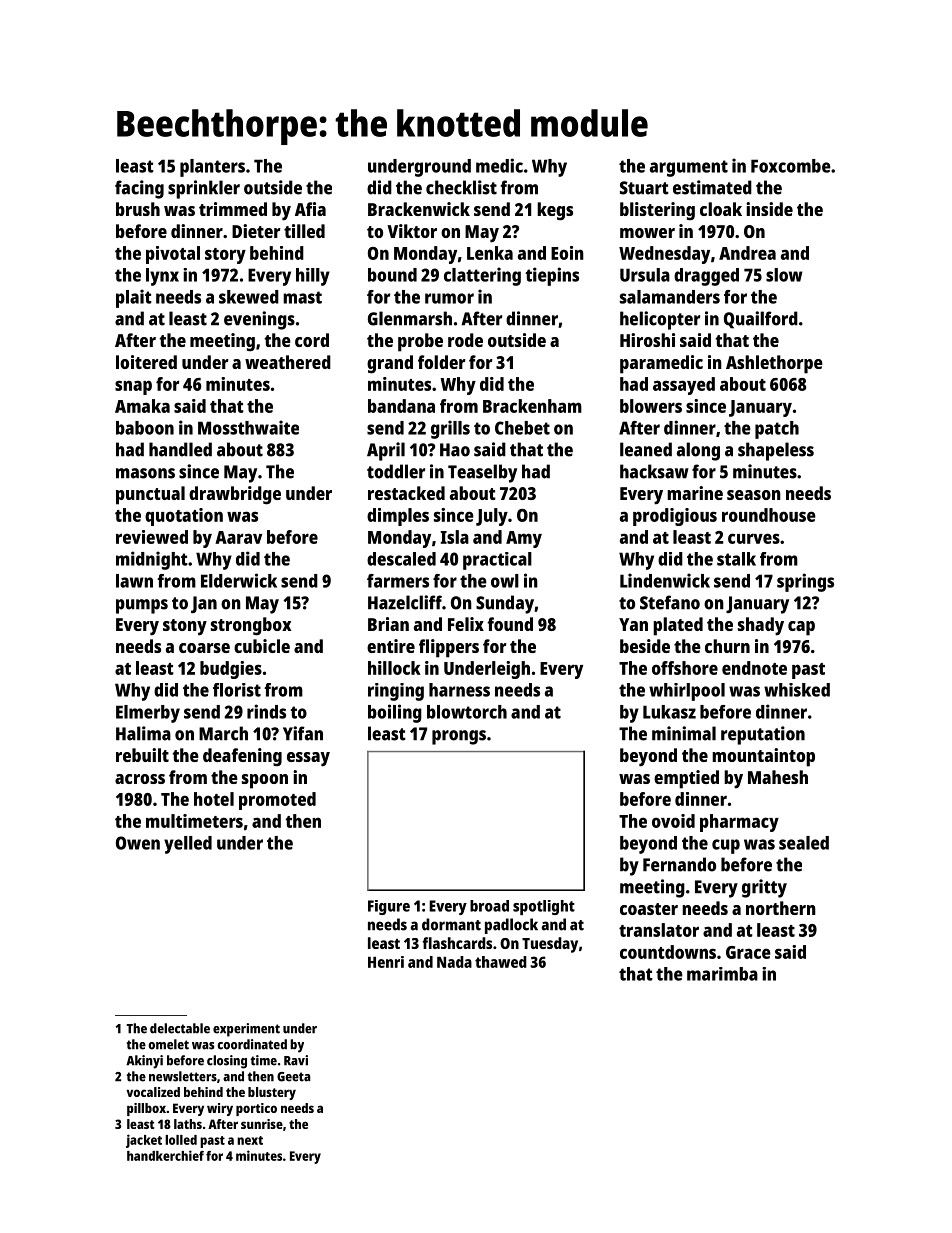  I want to click on sealed, so click(804, 843).
